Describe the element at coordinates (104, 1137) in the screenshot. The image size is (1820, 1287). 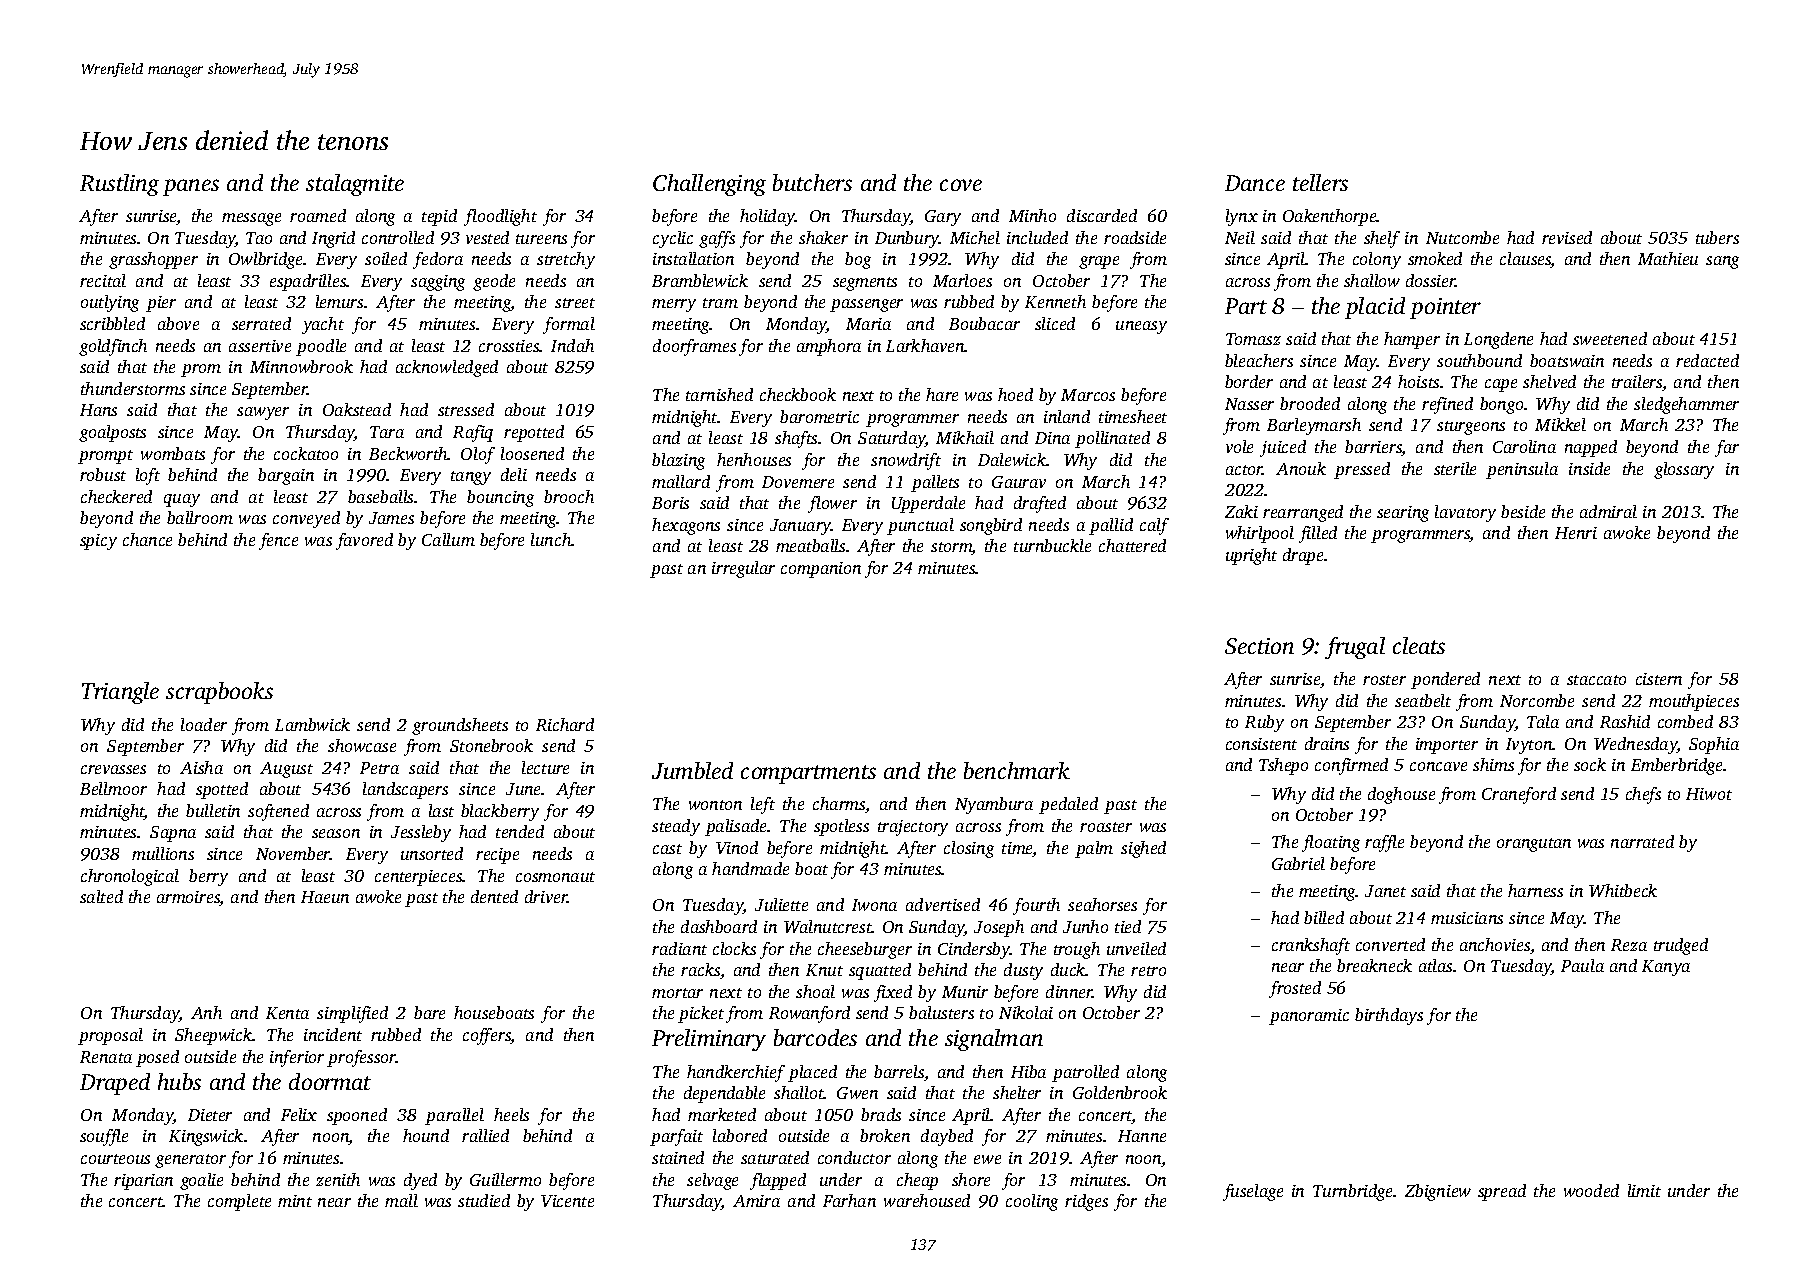
I see `souffle` at that location.
